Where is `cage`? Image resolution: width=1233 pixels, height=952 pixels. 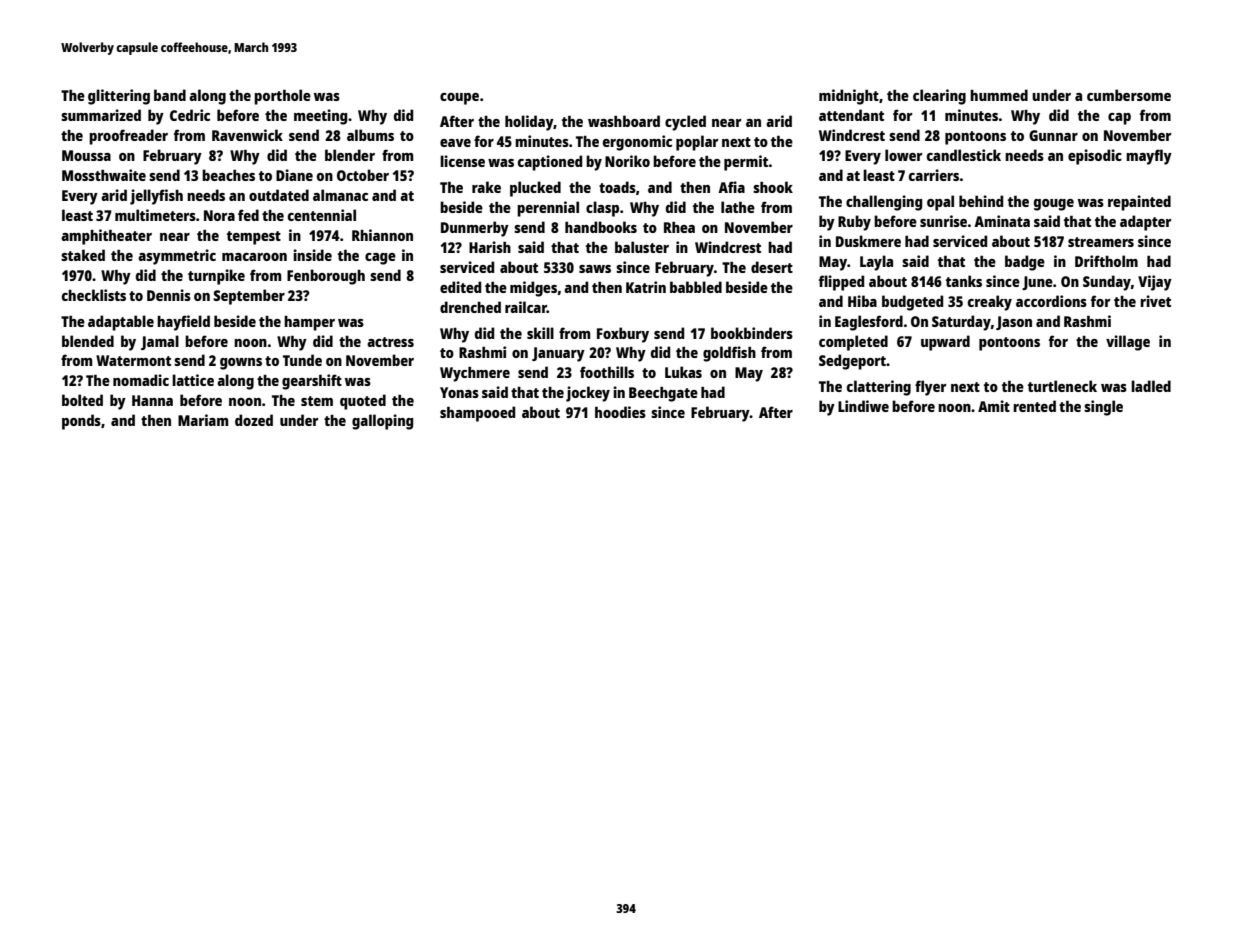
cage is located at coordinates (380, 259).
